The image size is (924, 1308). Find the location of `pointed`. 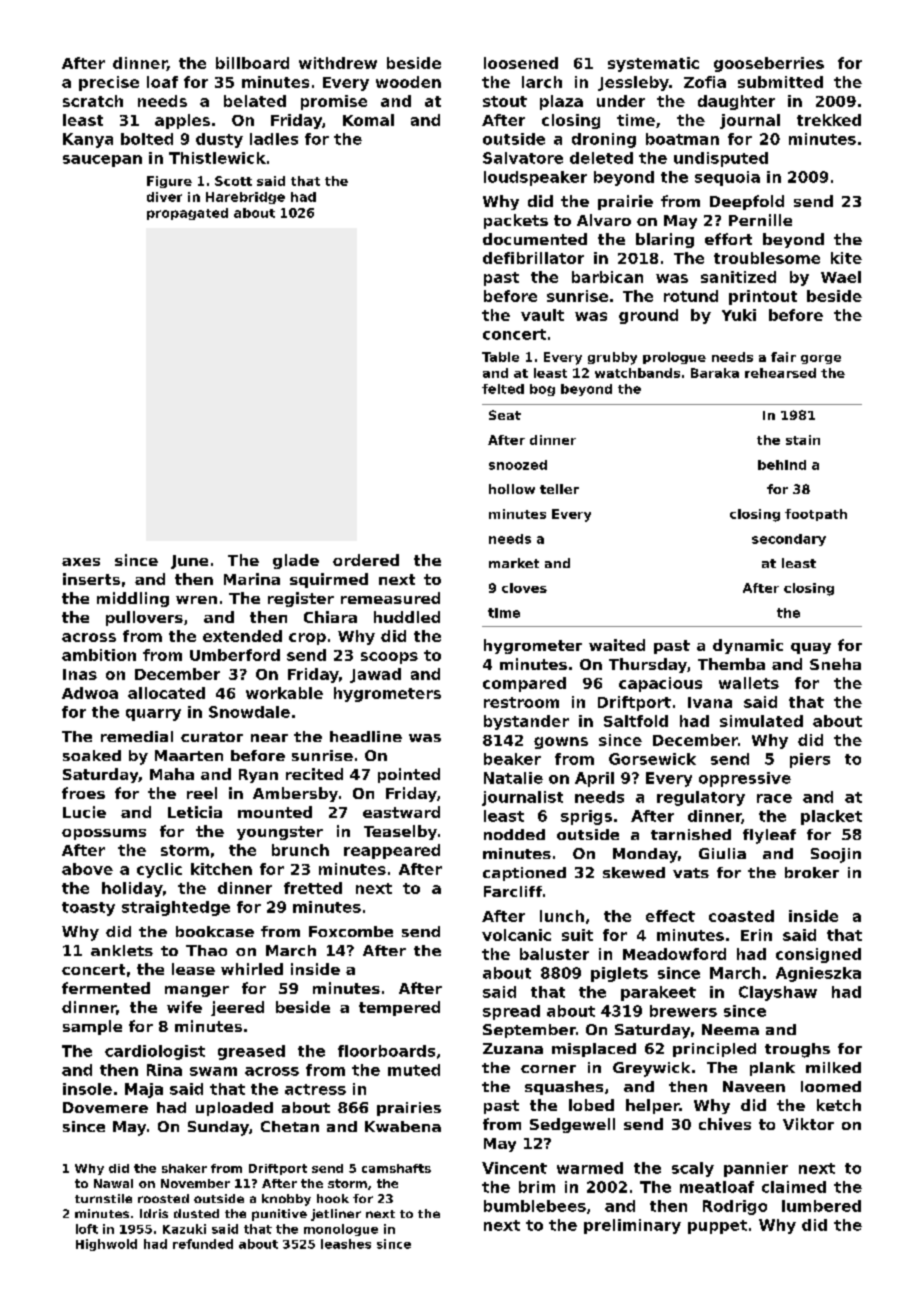

pointed is located at coordinates (409, 775).
